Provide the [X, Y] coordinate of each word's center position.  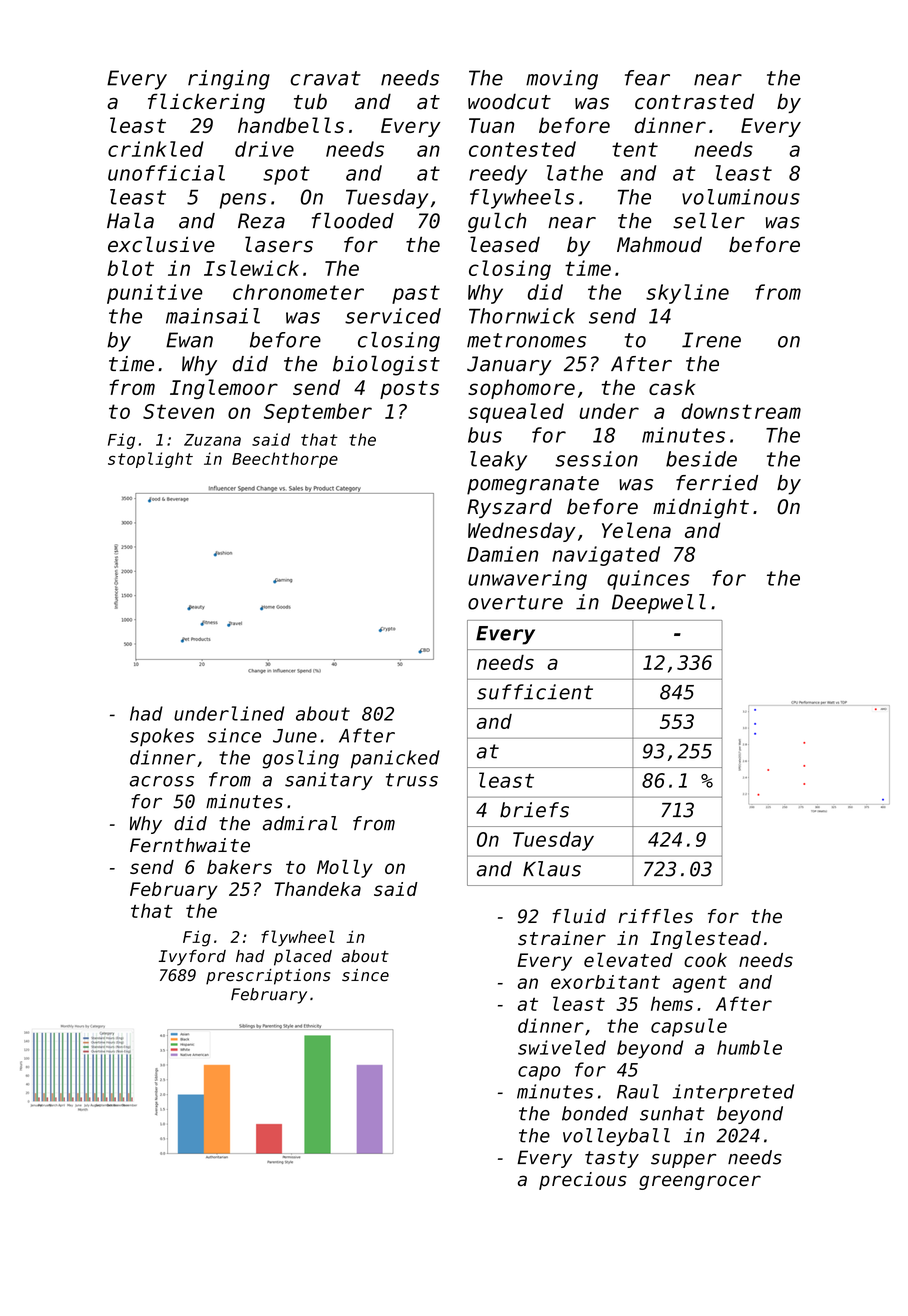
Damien [502, 554]
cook [705, 960]
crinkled [156, 149]
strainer [562, 938]
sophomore [521, 389]
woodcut [509, 102]
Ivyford [192, 958]
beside [701, 459]
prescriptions [268, 977]
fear [647, 78]
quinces [648, 580]
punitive [155, 294]
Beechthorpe [285, 460]
